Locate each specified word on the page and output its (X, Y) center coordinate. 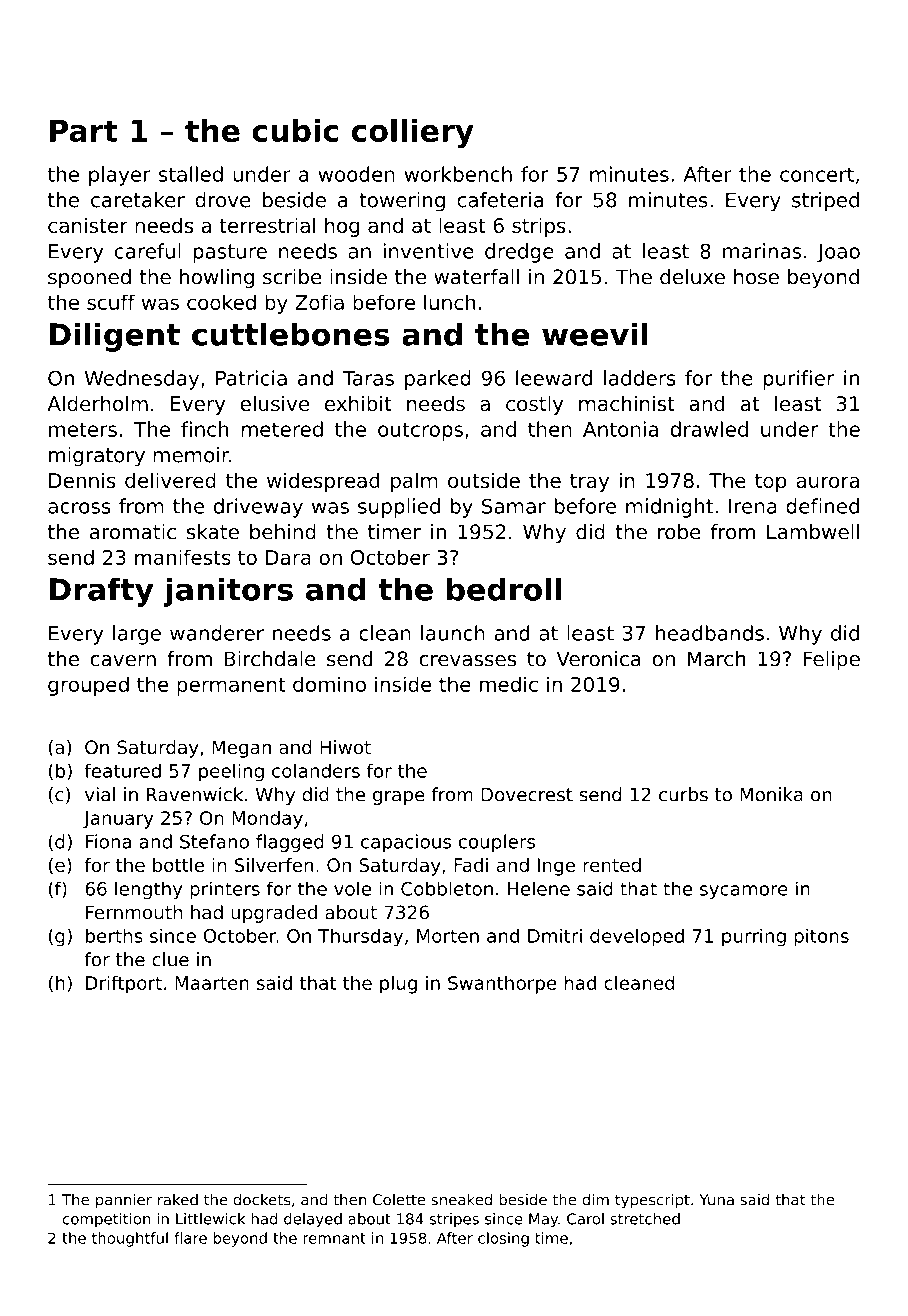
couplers (497, 843)
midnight (669, 508)
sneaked (461, 1200)
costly (534, 405)
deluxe (692, 277)
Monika (771, 794)
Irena (753, 506)
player (120, 176)
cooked (221, 302)
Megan (241, 749)
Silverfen (274, 865)
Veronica (599, 659)
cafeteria (500, 200)
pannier (124, 1201)
